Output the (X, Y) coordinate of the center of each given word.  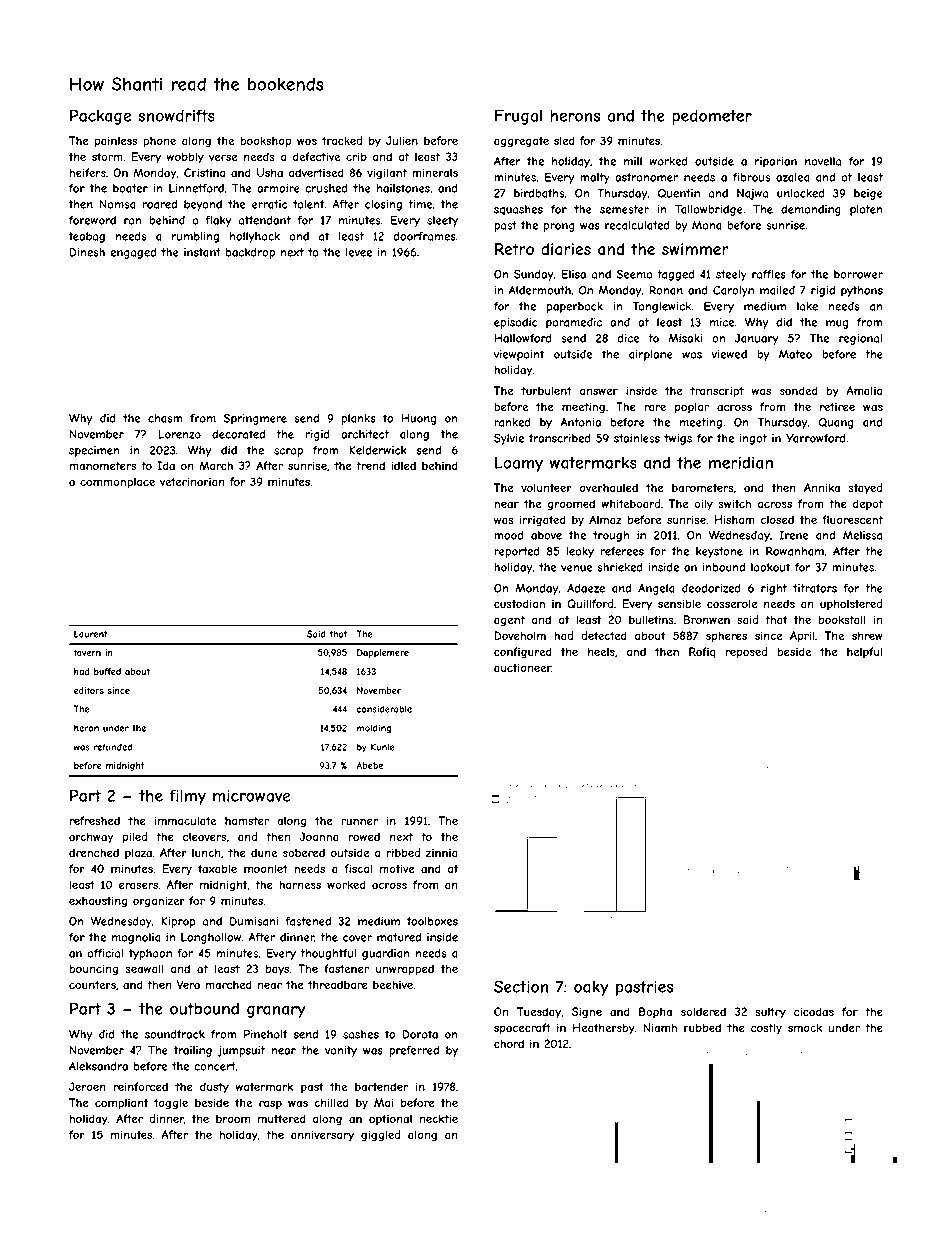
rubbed (702, 1027)
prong (559, 227)
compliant (121, 1103)
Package (100, 117)
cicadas (814, 1011)
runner (359, 821)
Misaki (685, 338)
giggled (380, 1136)
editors (89, 690)
